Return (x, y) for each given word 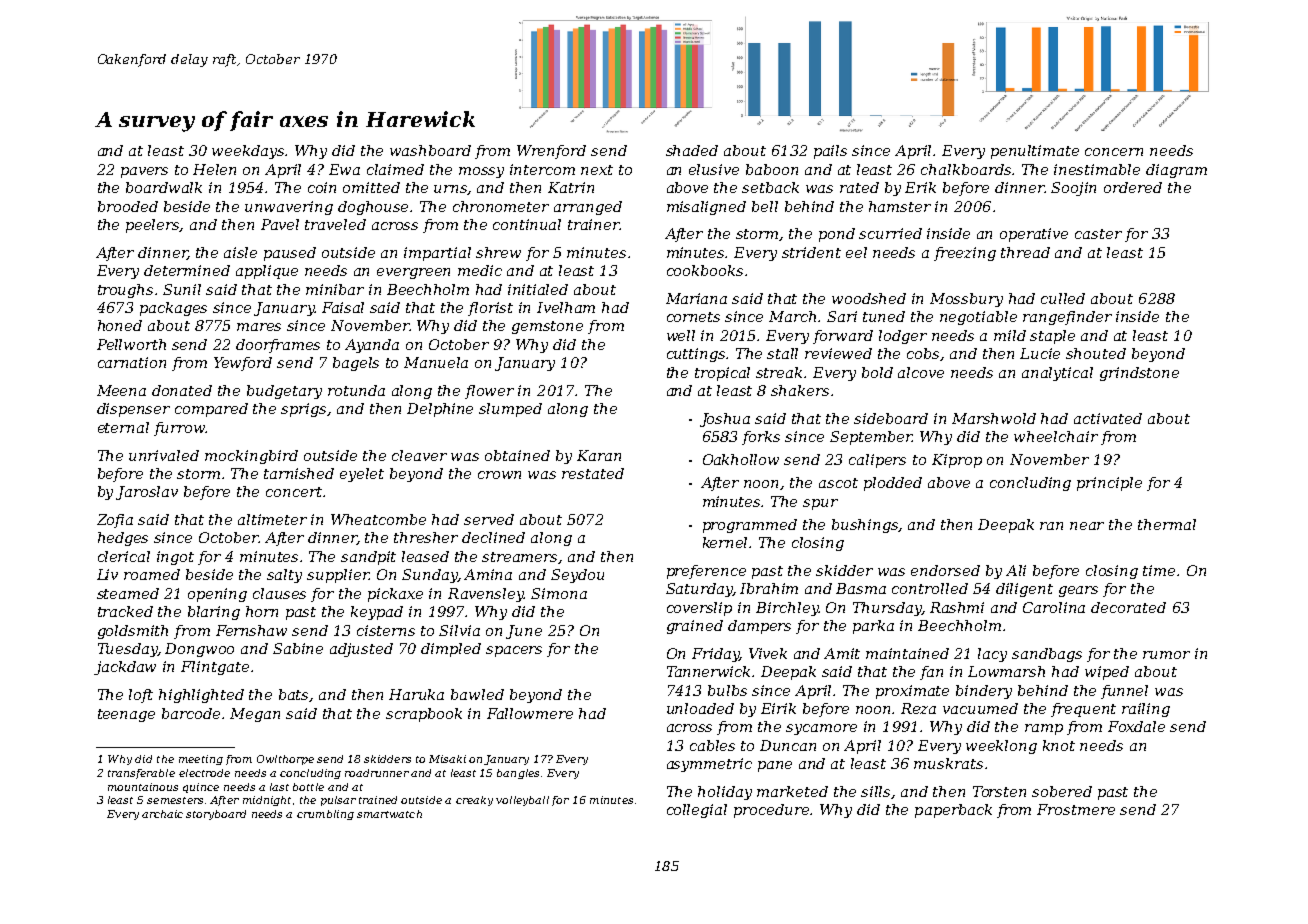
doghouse (374, 208)
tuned (884, 316)
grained (695, 627)
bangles (518, 774)
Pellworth (131, 344)
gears (1078, 591)
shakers (800, 390)
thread (1025, 252)
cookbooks (705, 270)
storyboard (216, 815)
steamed (128, 593)
